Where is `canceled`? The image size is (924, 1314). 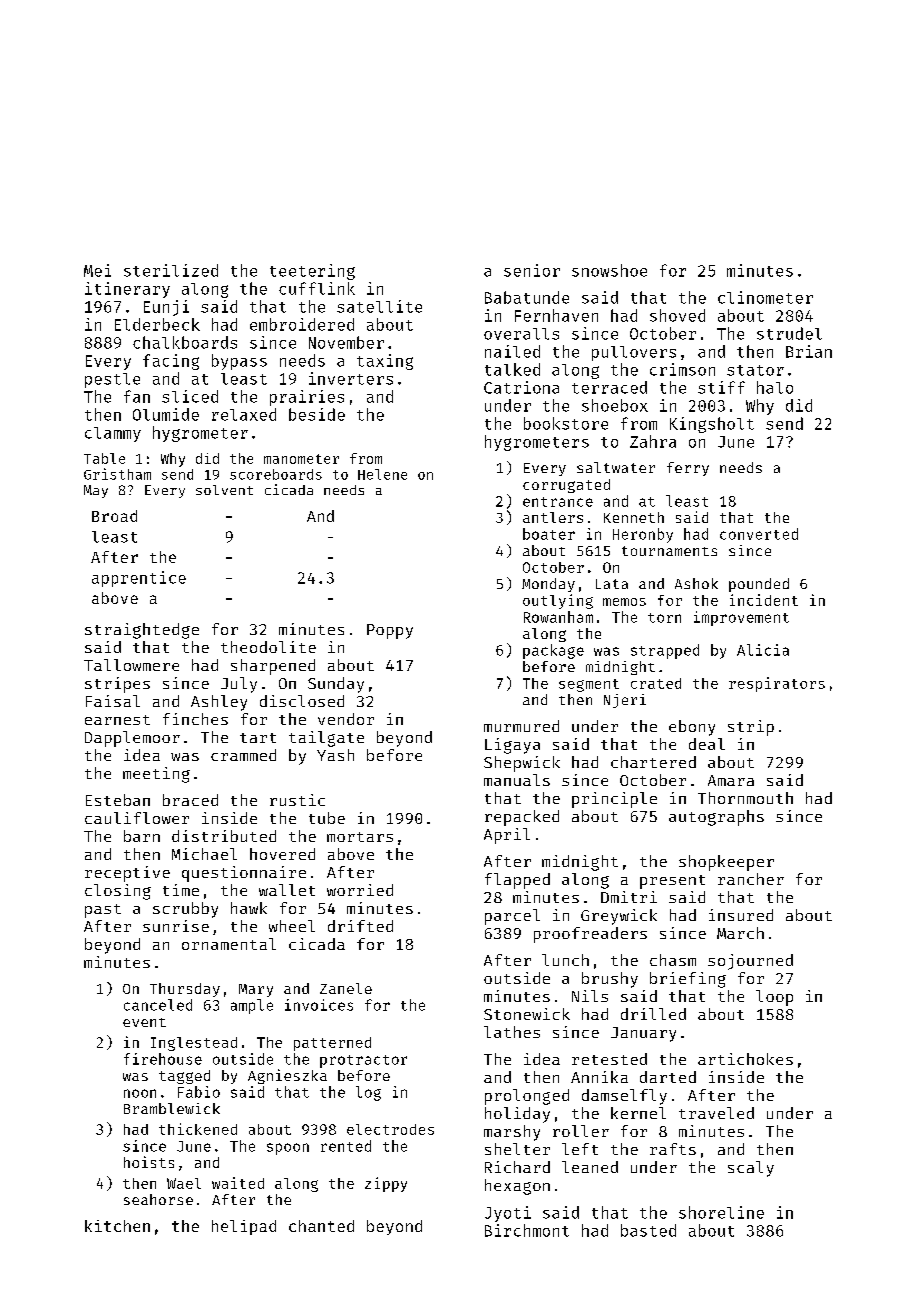 canceled is located at coordinates (158, 1005).
